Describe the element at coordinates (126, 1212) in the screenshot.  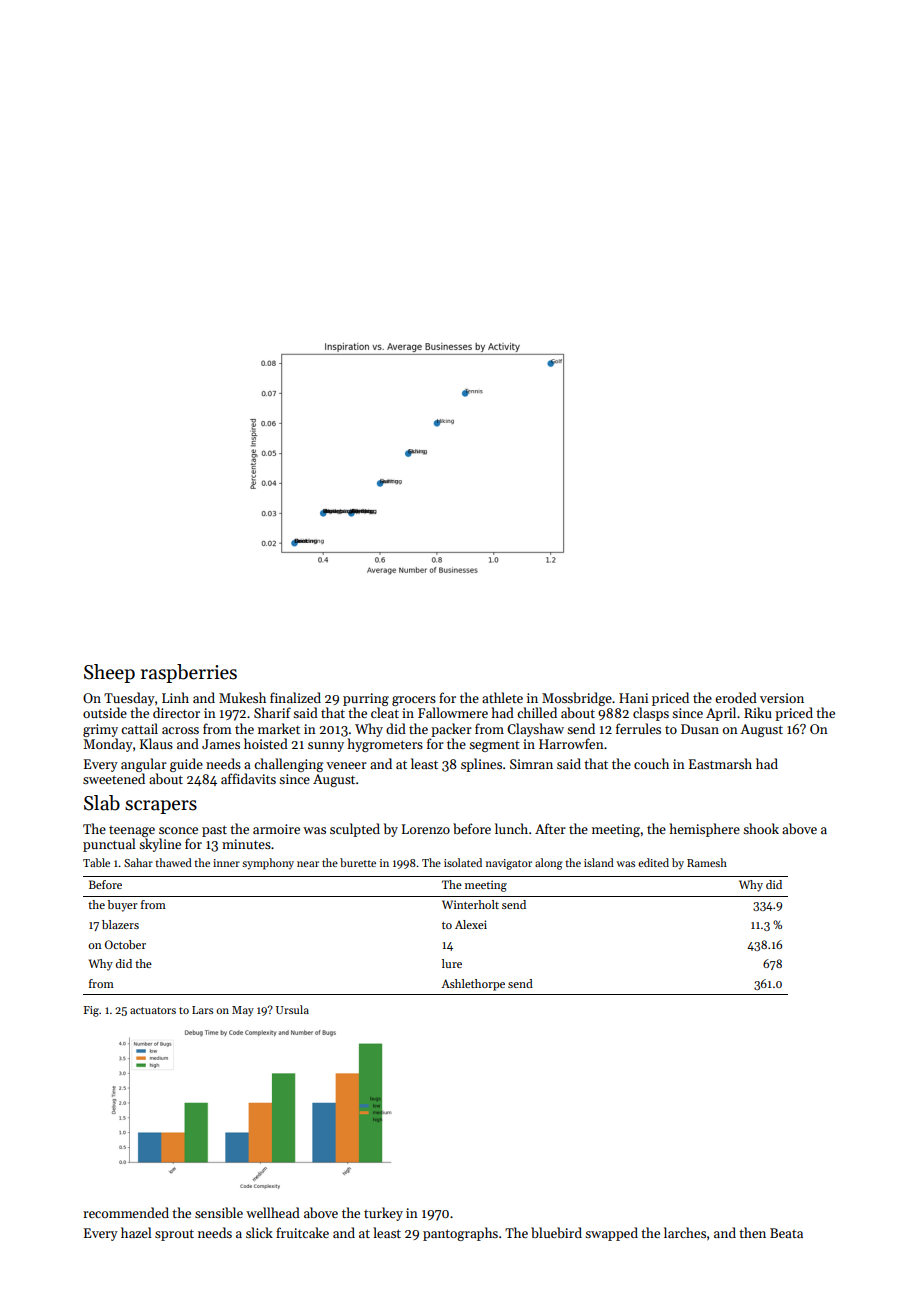
I see `recommended` at that location.
